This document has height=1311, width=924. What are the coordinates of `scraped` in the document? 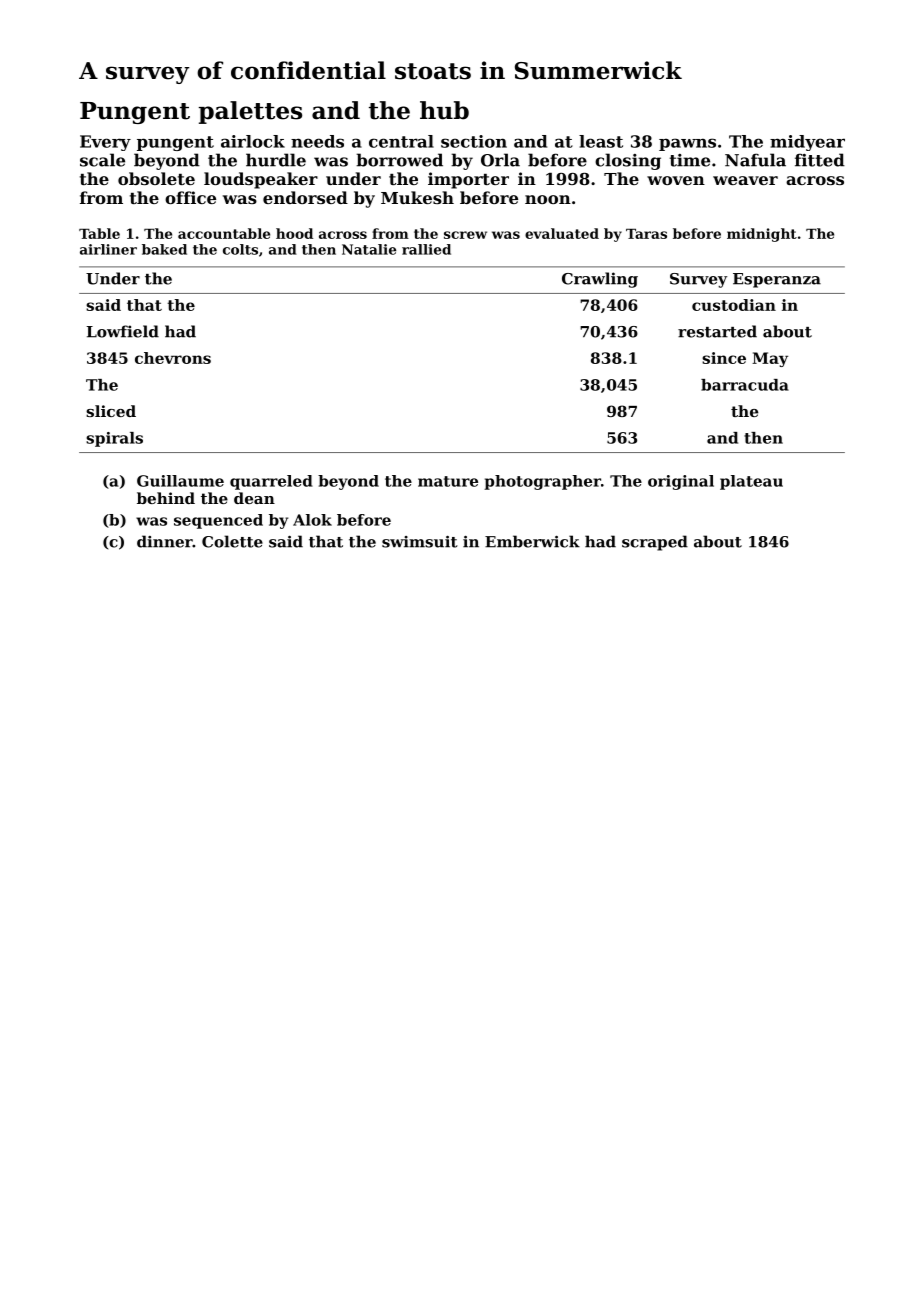 It's located at (655, 543).
